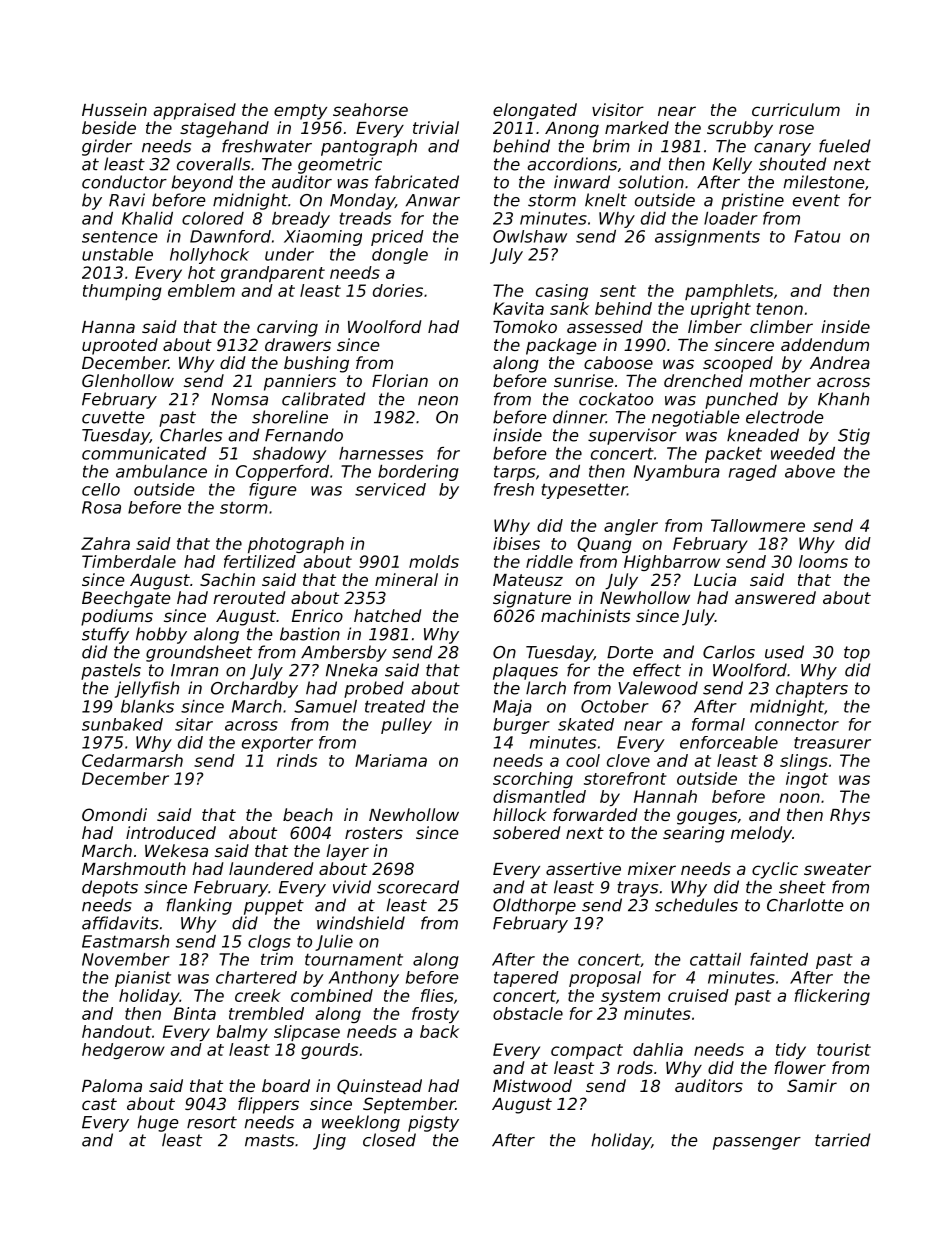 The height and width of the screenshot is (1233, 952). I want to click on fertilized, so click(260, 561).
